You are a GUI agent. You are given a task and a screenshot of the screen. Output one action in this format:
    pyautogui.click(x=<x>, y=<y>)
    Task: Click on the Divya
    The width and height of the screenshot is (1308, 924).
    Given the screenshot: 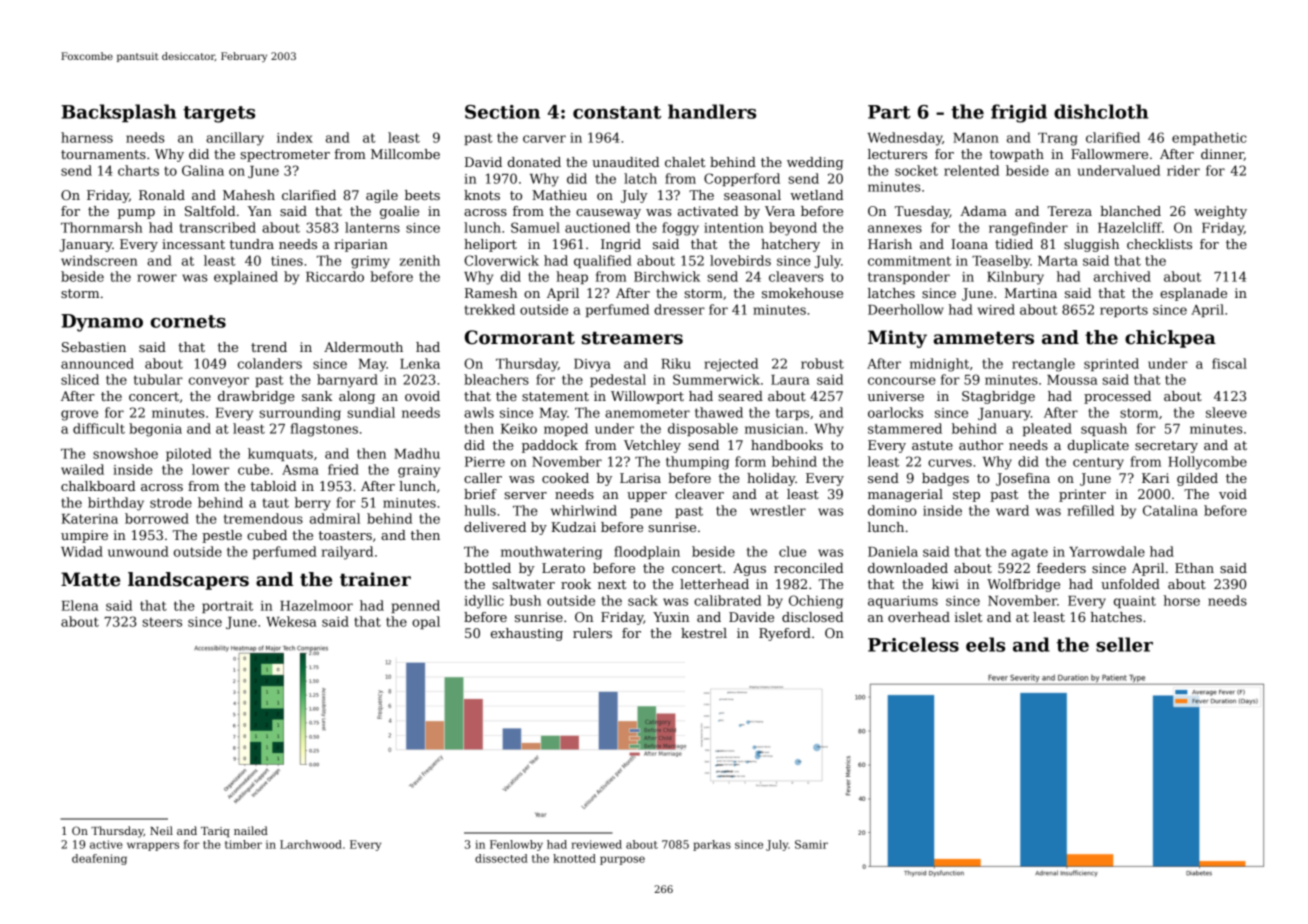 What is the action you would take?
    pyautogui.click(x=592, y=365)
